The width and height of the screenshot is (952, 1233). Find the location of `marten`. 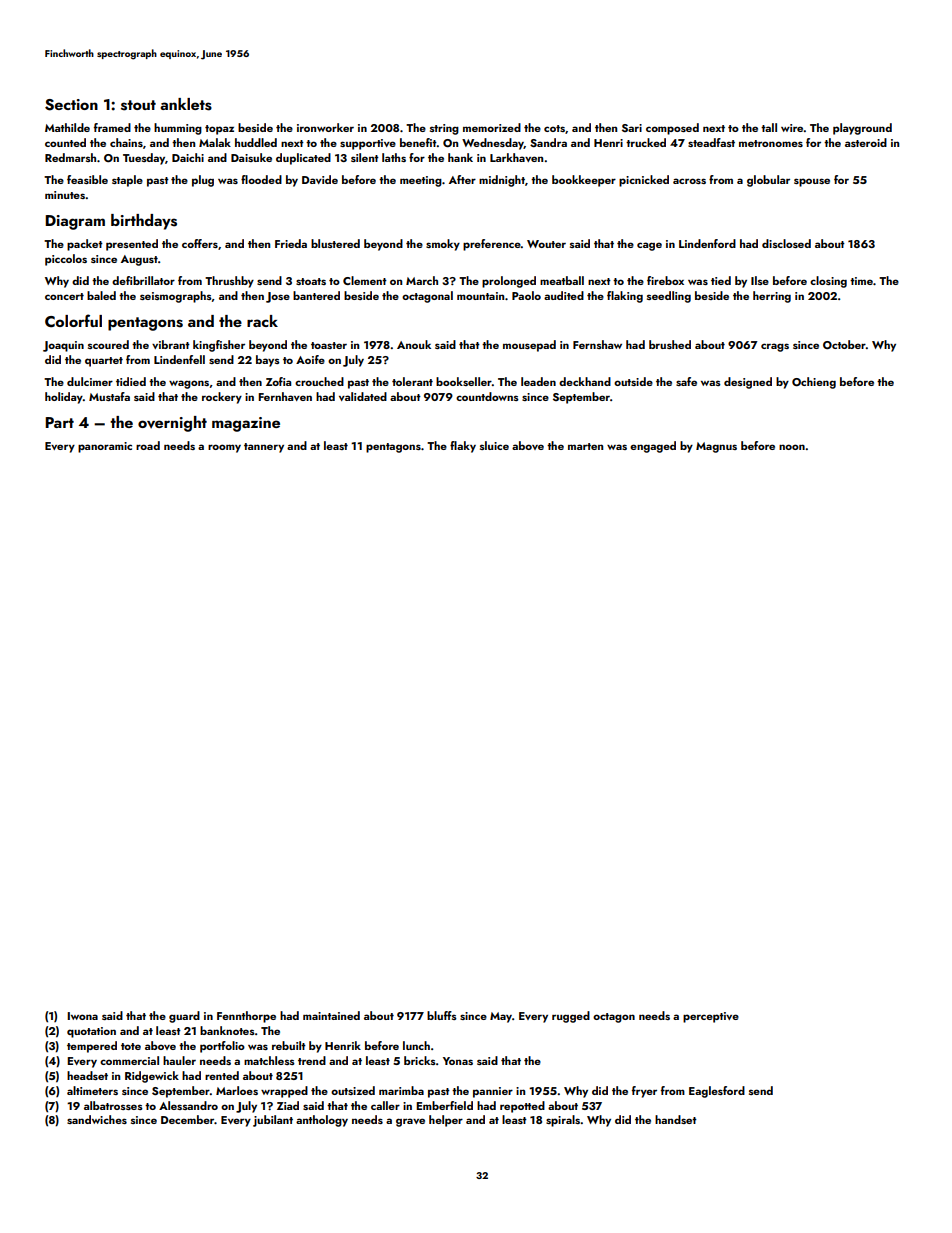

marten is located at coordinates (585, 446).
